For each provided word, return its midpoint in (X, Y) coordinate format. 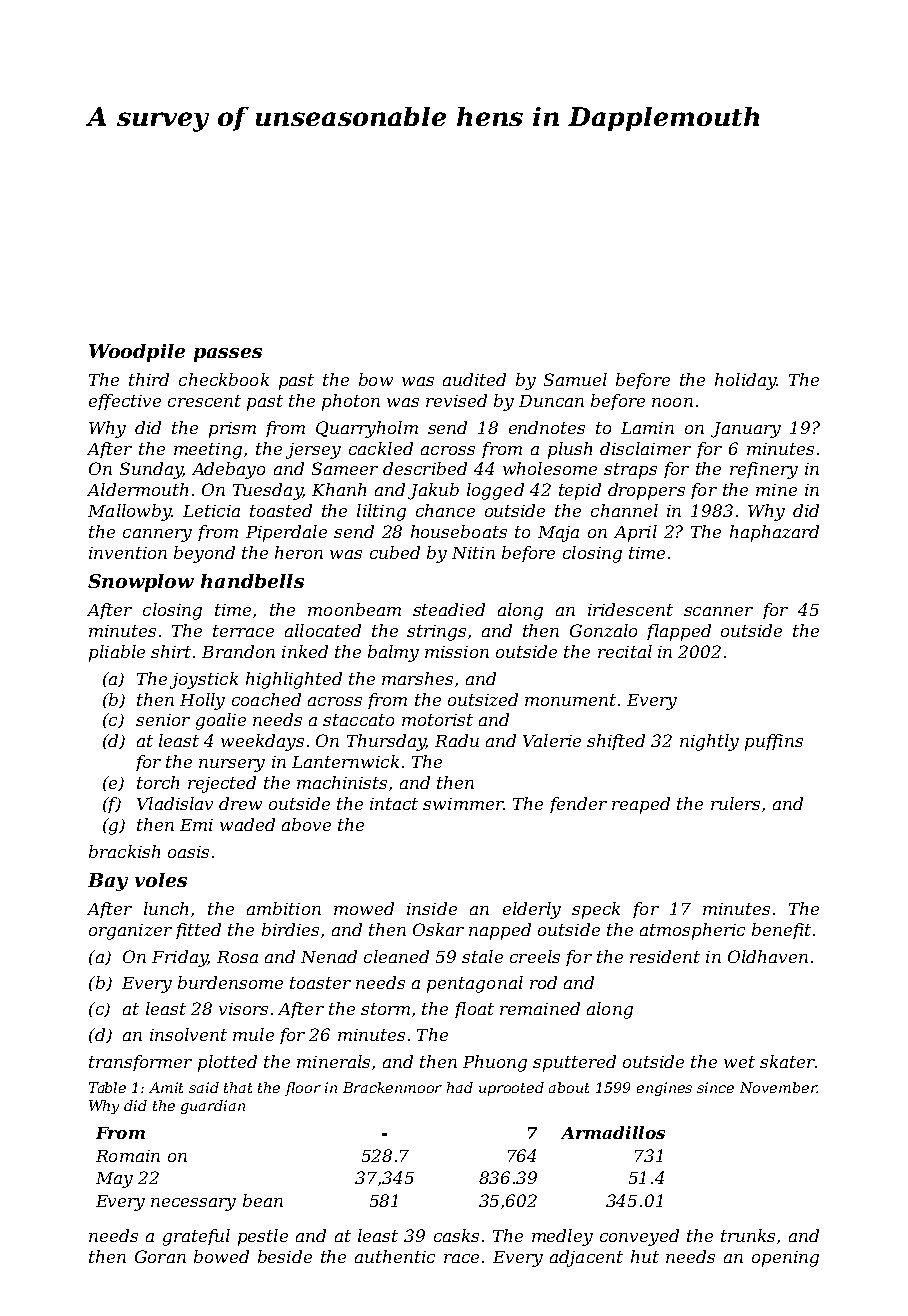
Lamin (647, 428)
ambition (284, 908)
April (635, 533)
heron (299, 552)
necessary (193, 1204)
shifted (616, 742)
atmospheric (692, 931)
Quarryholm (367, 429)
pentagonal (475, 984)
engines (664, 1089)
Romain (128, 1156)
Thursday (386, 742)
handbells (252, 581)
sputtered (574, 1063)
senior (163, 720)
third (149, 379)
